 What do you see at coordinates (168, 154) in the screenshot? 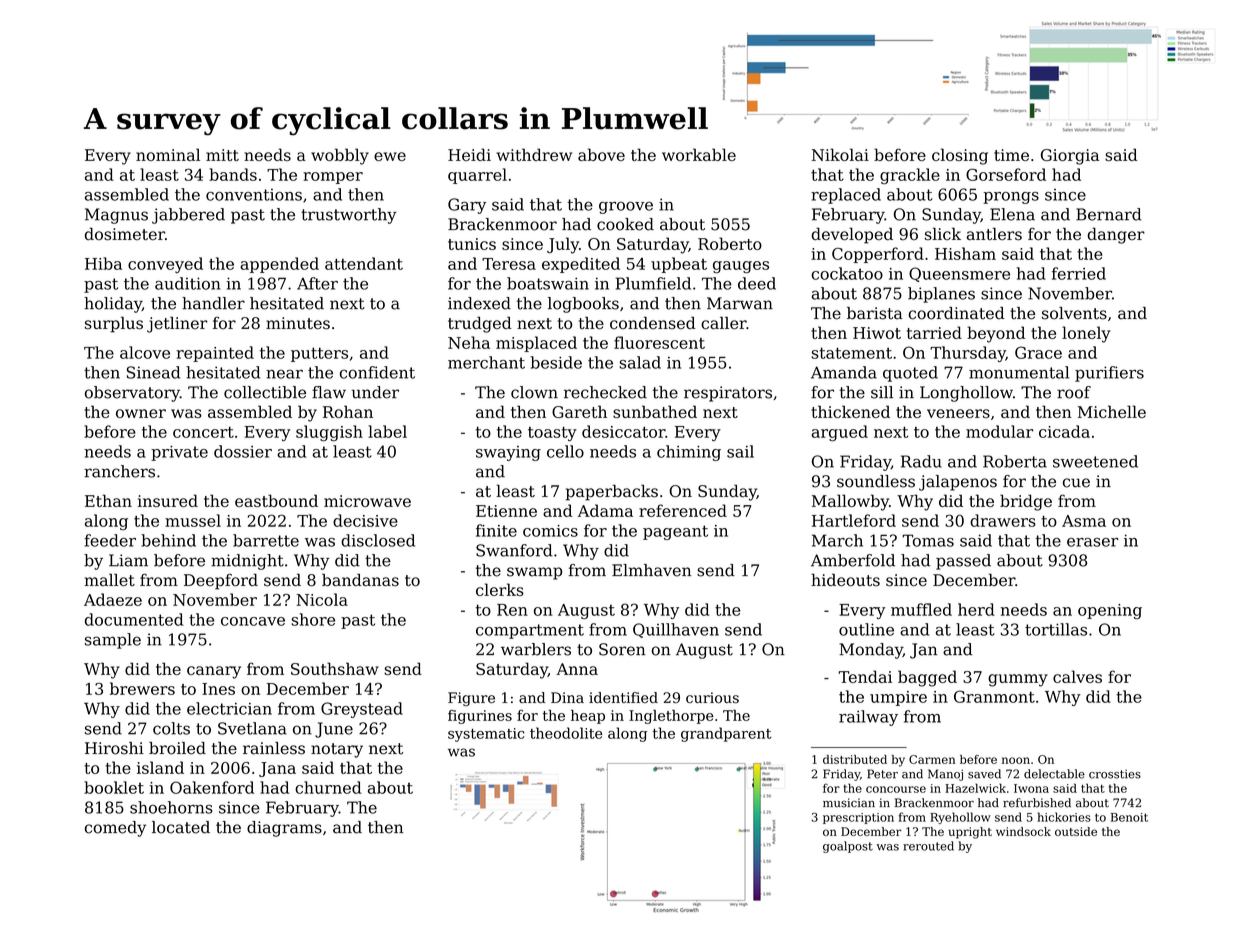
I see `nominal` at bounding box center [168, 154].
